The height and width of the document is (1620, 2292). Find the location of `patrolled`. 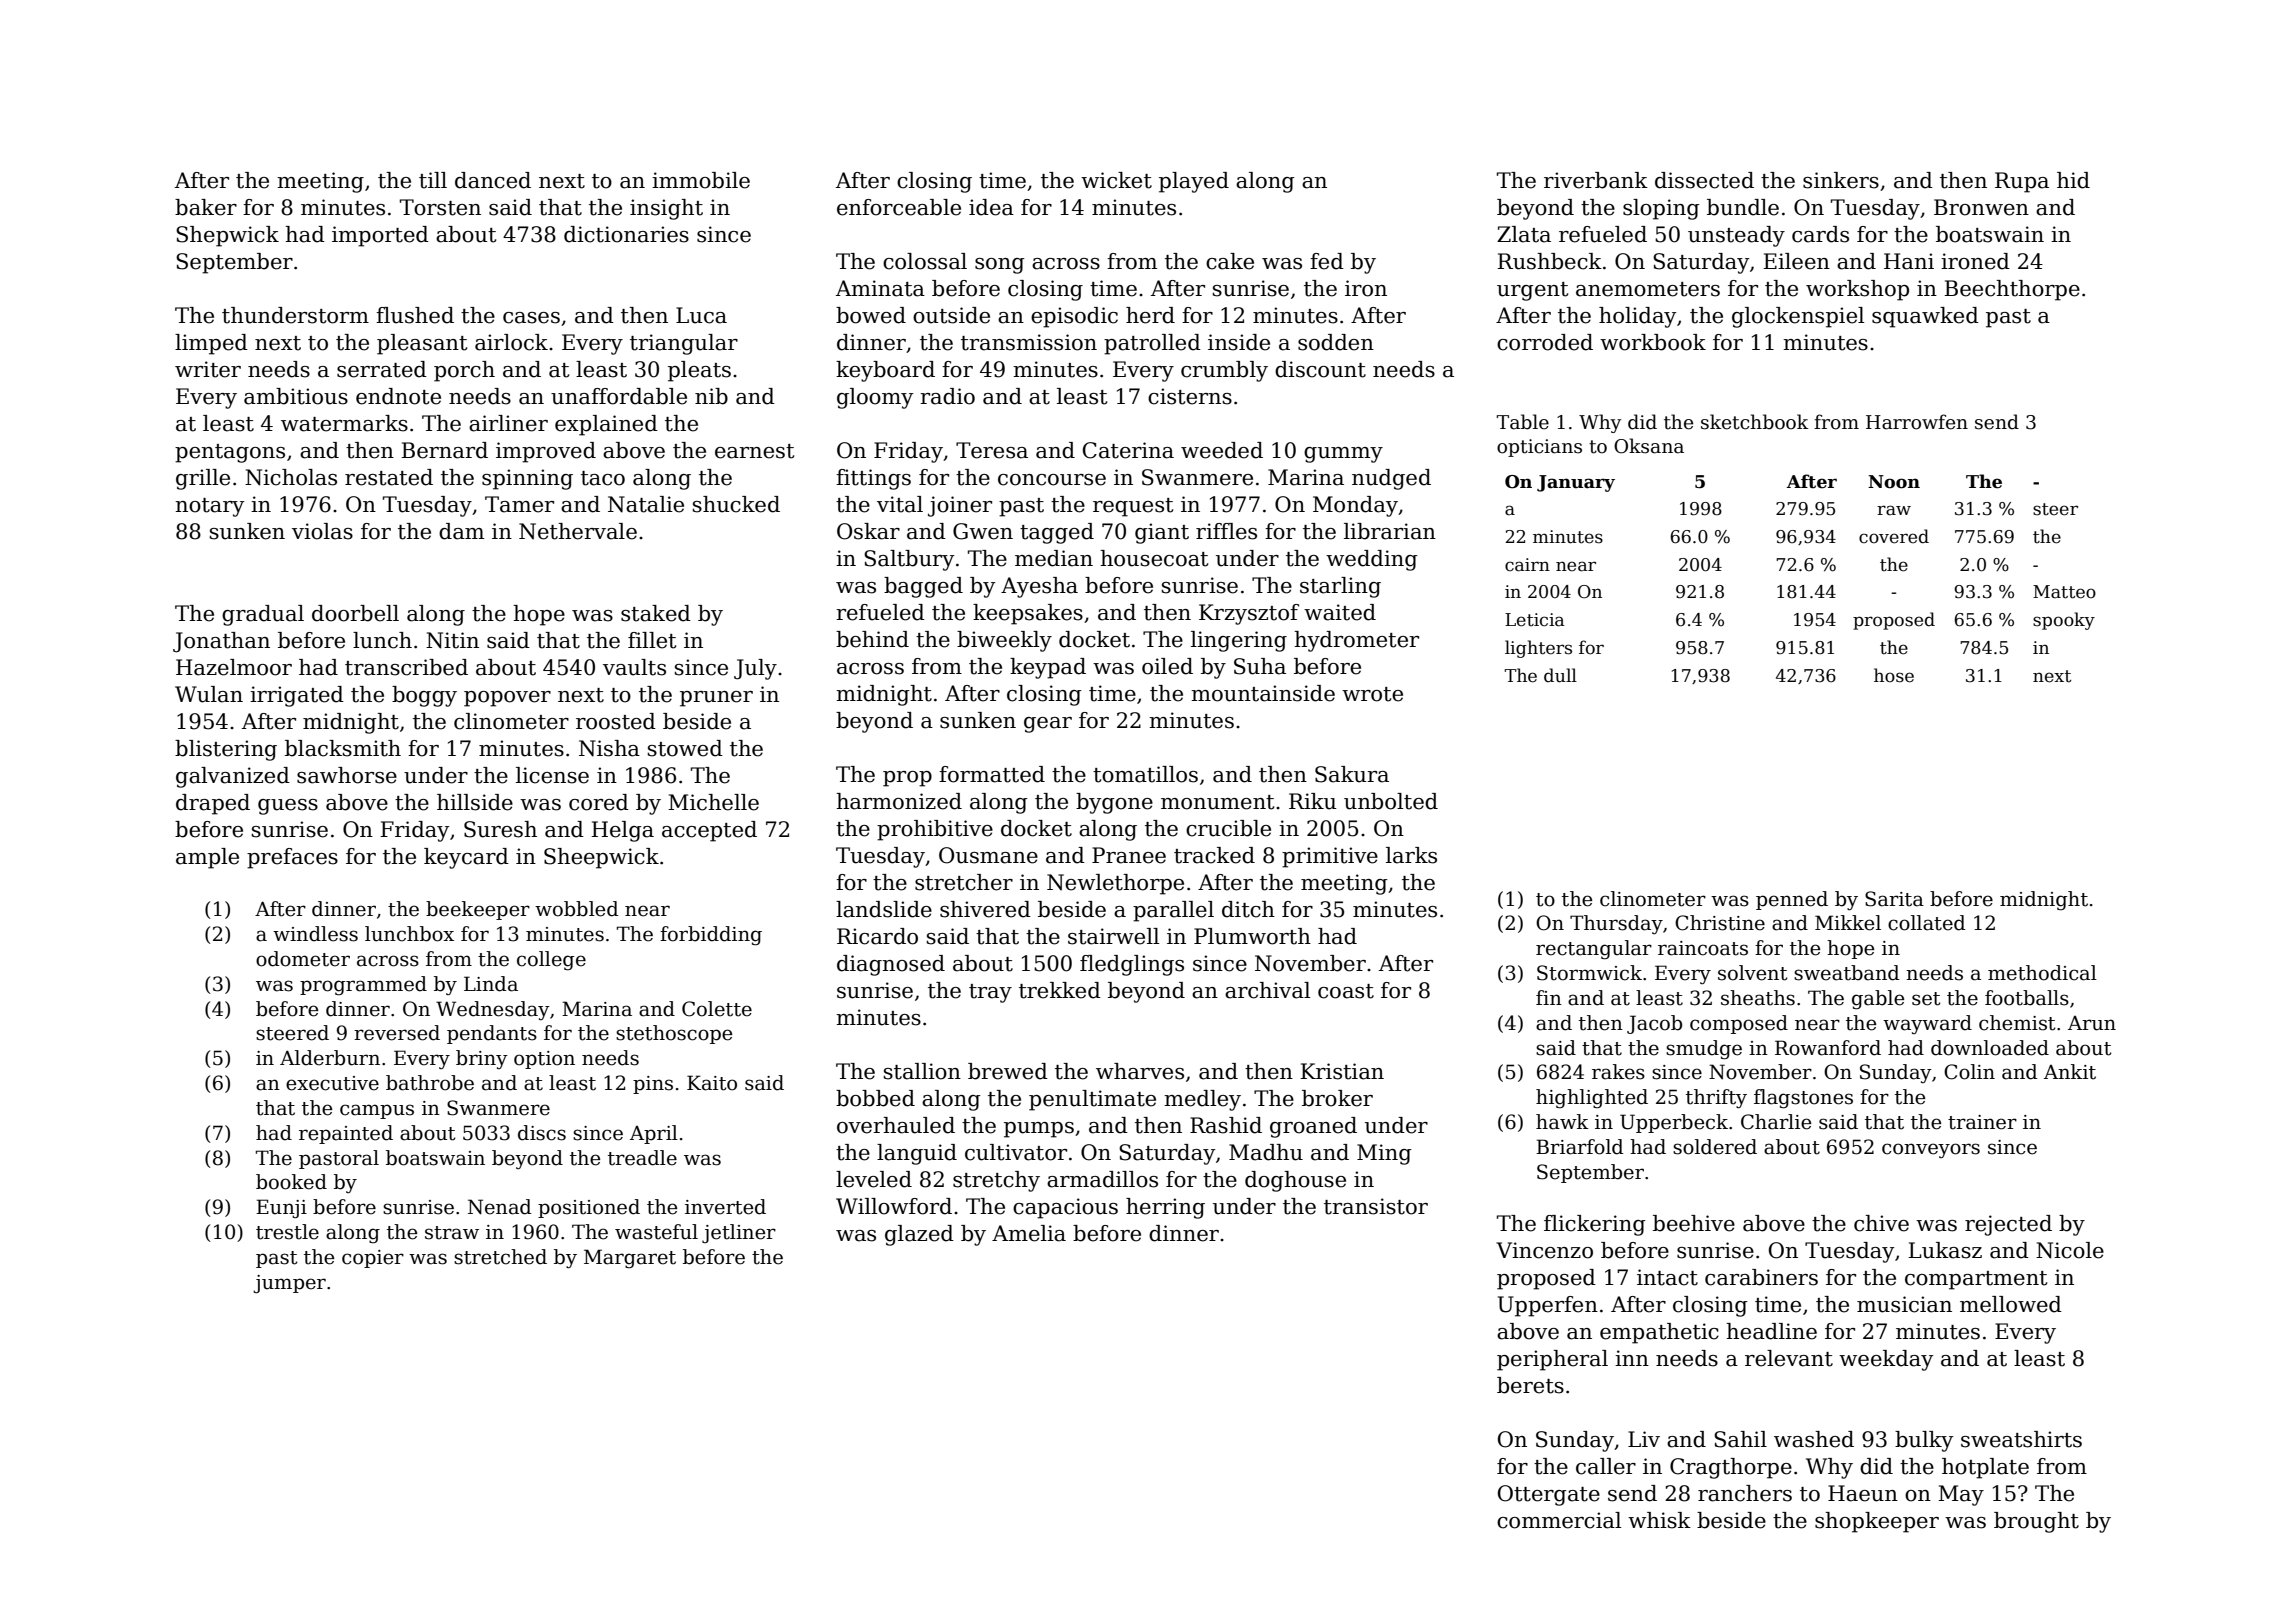

patrolled is located at coordinates (1152, 344).
